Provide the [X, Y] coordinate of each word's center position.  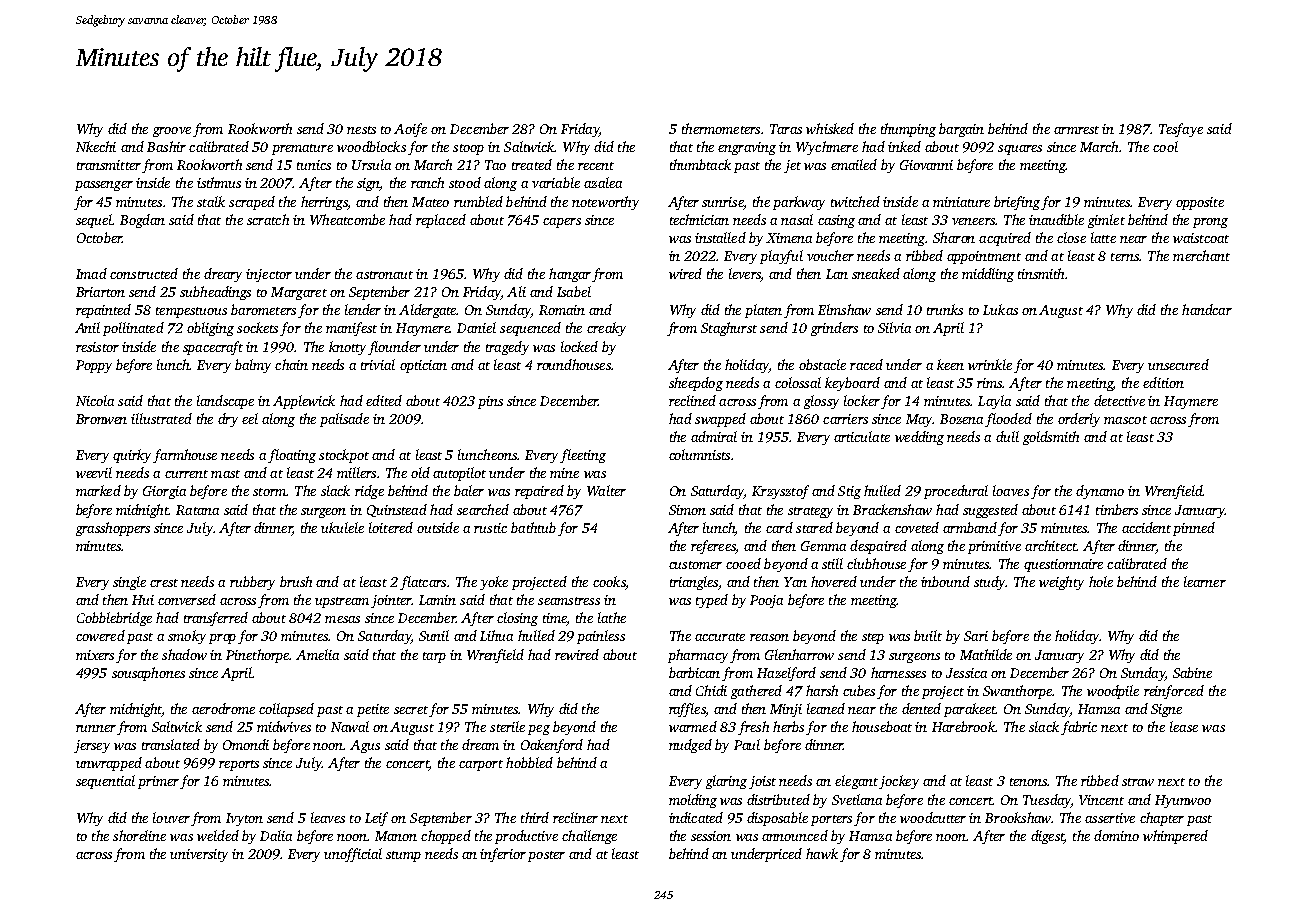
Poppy [94, 366]
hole [1101, 581]
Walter [606, 490]
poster [546, 856]
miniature [961, 202]
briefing [1017, 203]
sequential [105, 782]
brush [296, 581]
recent [596, 166]
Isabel [574, 291]
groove [172, 132]
